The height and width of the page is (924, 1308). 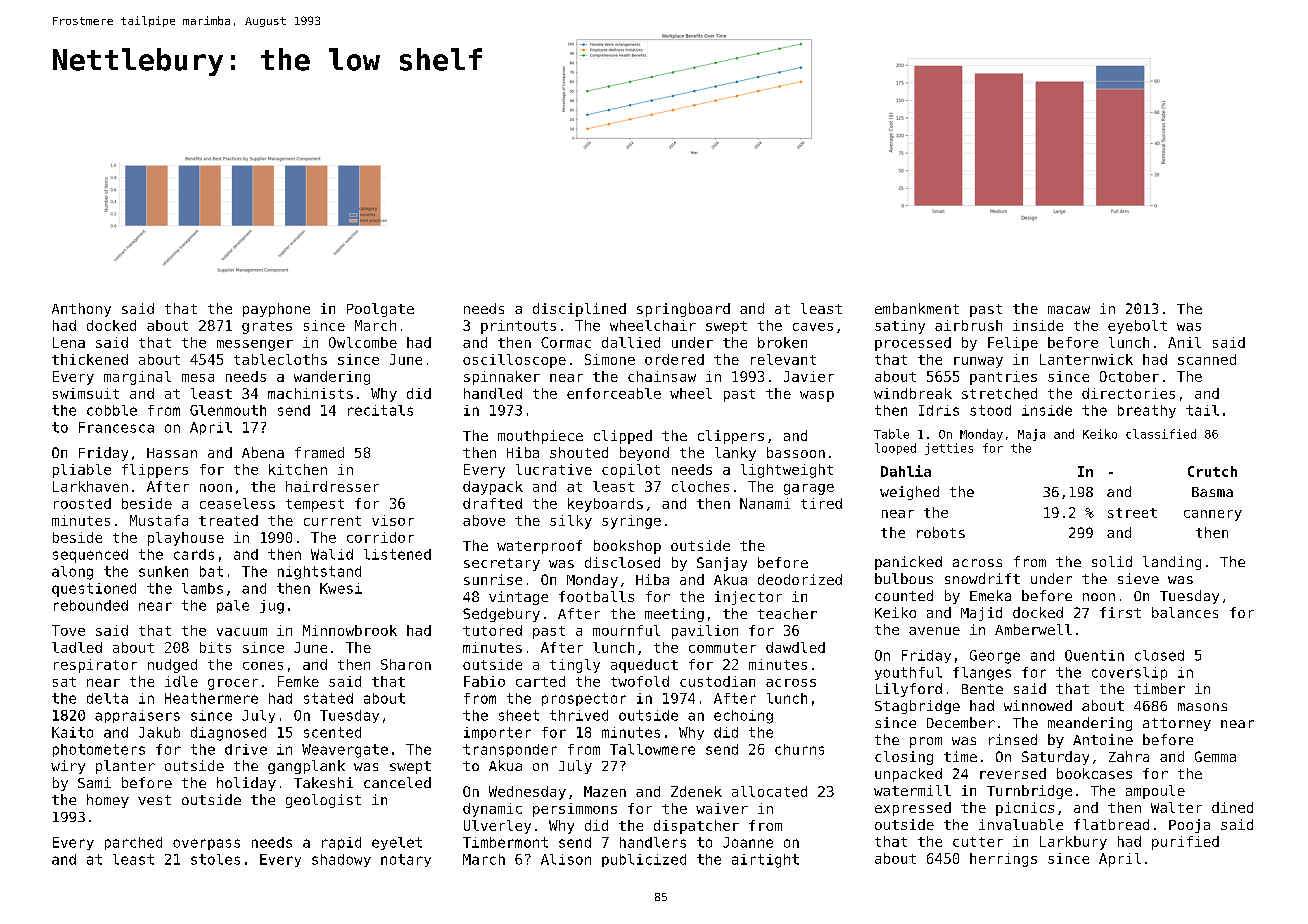 I want to click on springboard, so click(x=683, y=310).
